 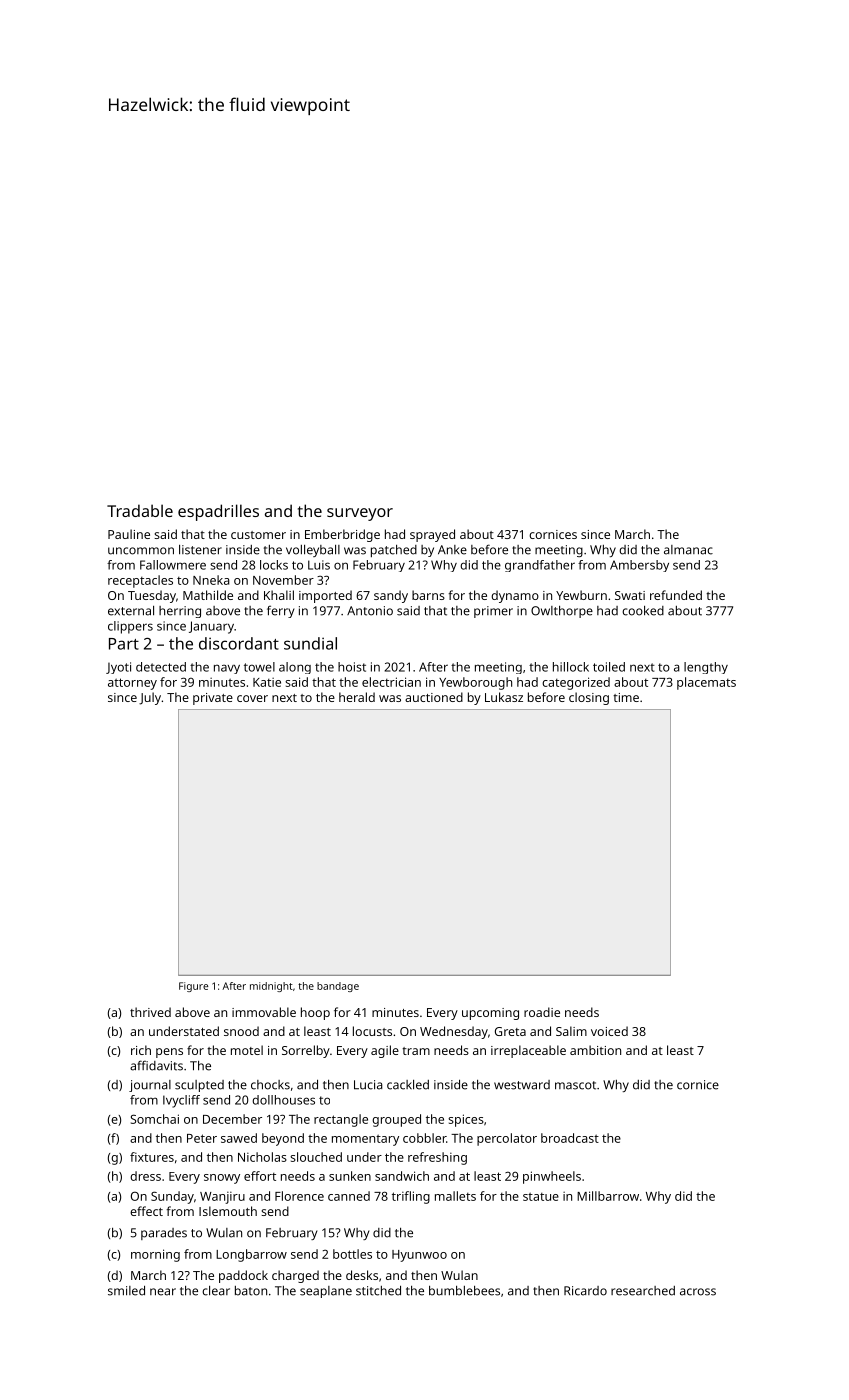 I want to click on seaplane, so click(x=326, y=1292).
